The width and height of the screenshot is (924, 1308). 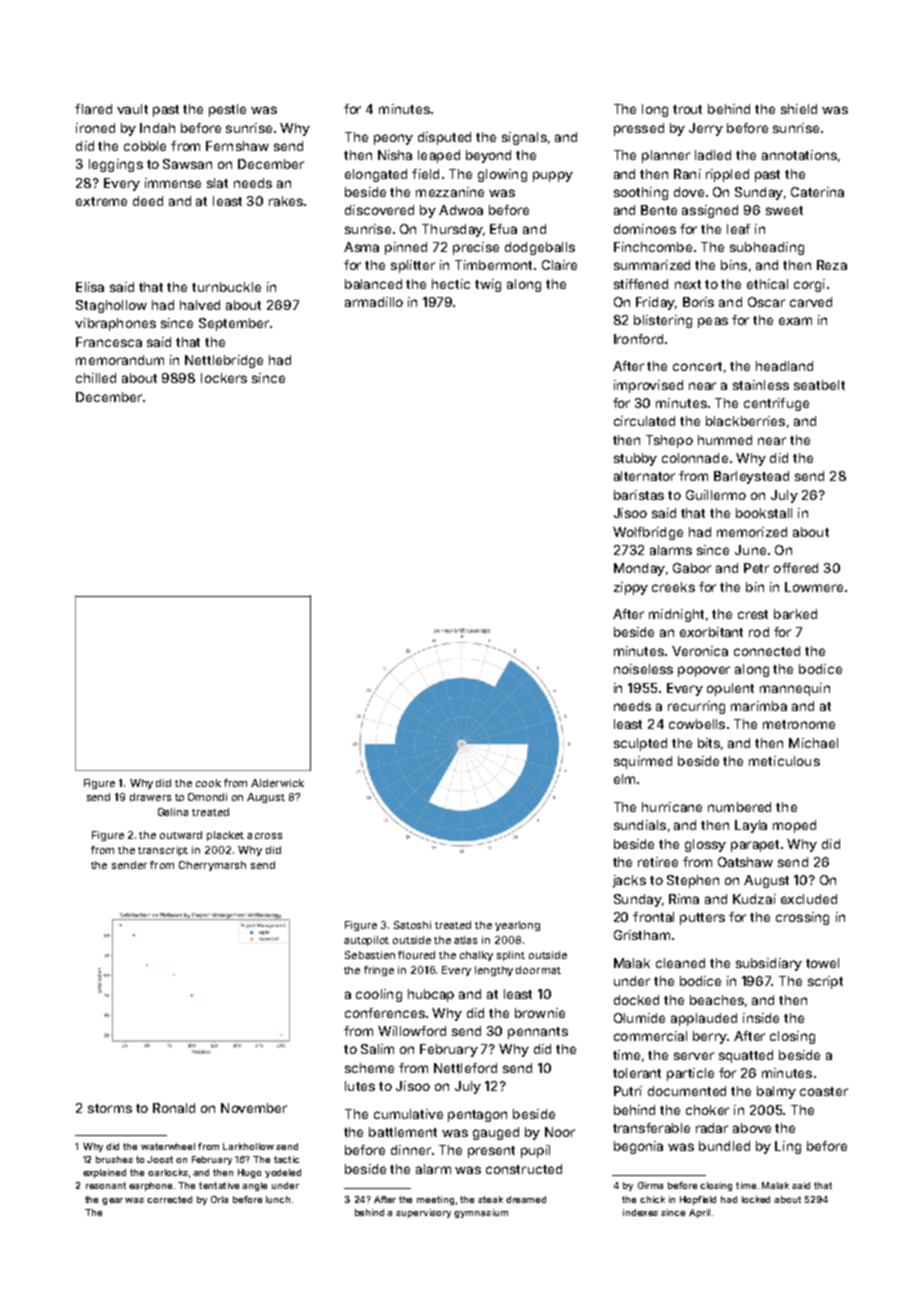 I want to click on pressed, so click(x=639, y=129).
